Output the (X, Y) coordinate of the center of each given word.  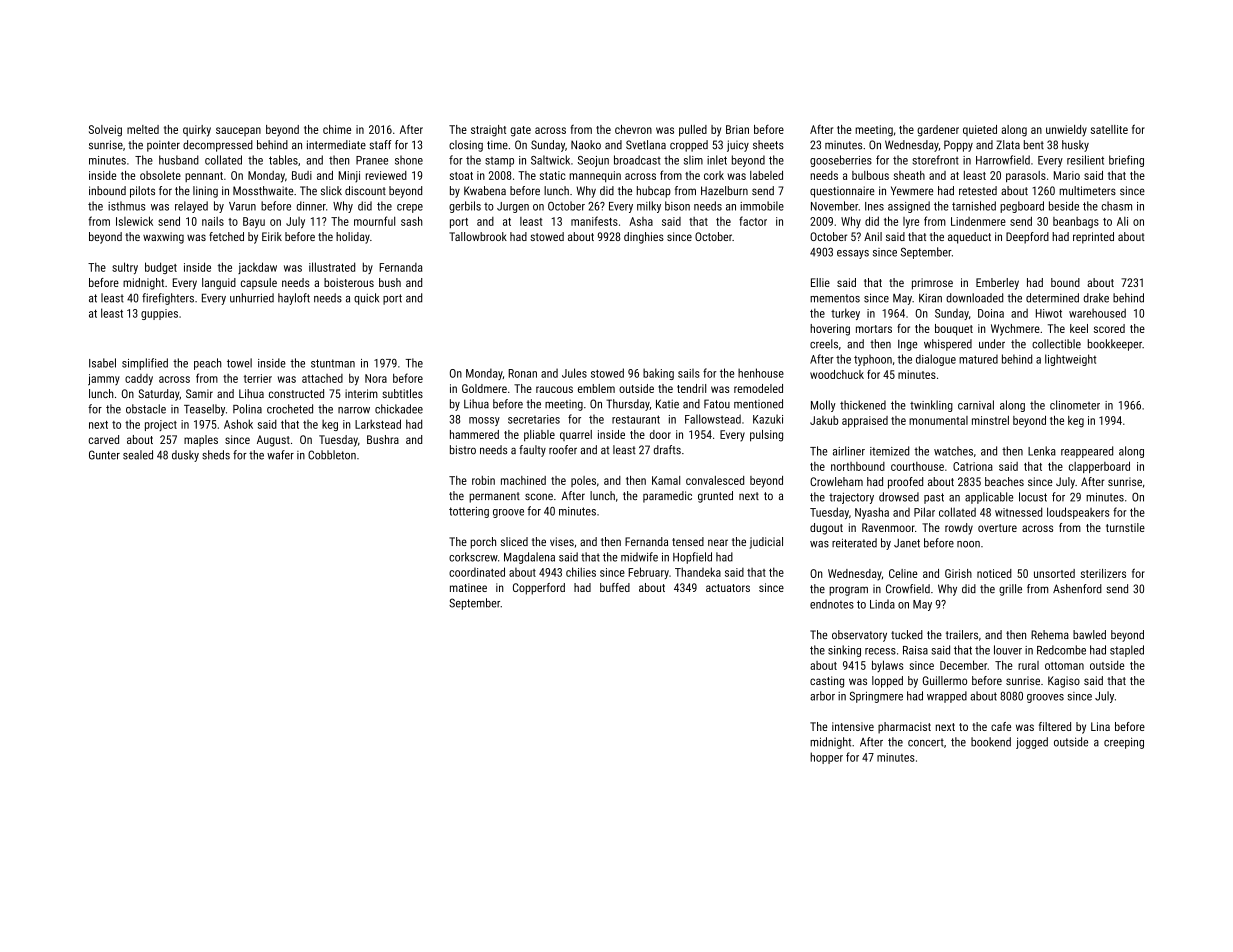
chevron (633, 129)
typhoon (873, 360)
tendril (691, 388)
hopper (826, 758)
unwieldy (1066, 131)
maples (201, 440)
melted (143, 129)
